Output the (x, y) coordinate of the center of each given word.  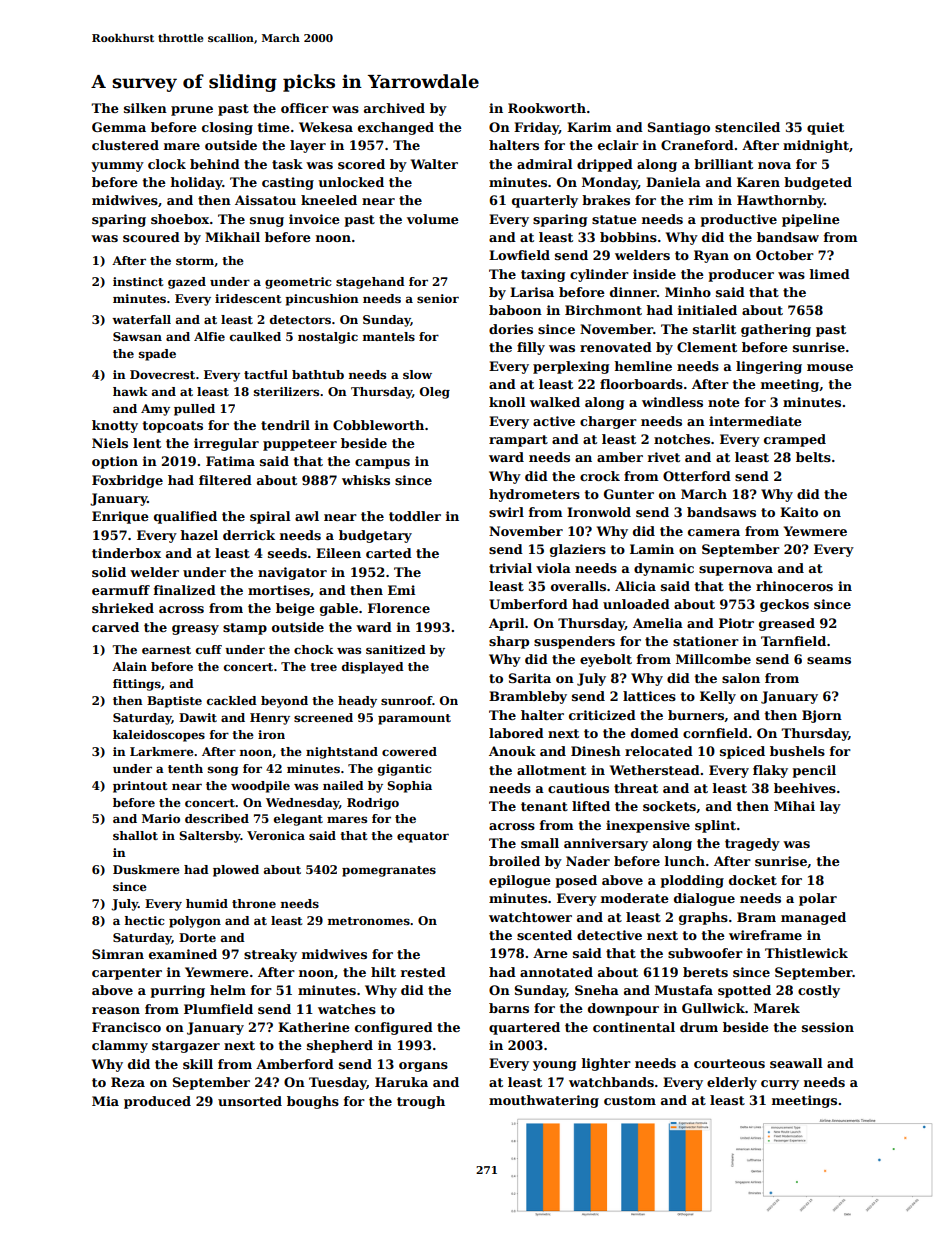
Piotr (736, 623)
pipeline (811, 220)
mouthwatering (544, 1101)
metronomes (369, 921)
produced (157, 1102)
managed (813, 918)
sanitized (396, 649)
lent (147, 443)
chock (314, 649)
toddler (415, 516)
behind (215, 164)
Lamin (652, 549)
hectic (144, 920)
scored (361, 164)
